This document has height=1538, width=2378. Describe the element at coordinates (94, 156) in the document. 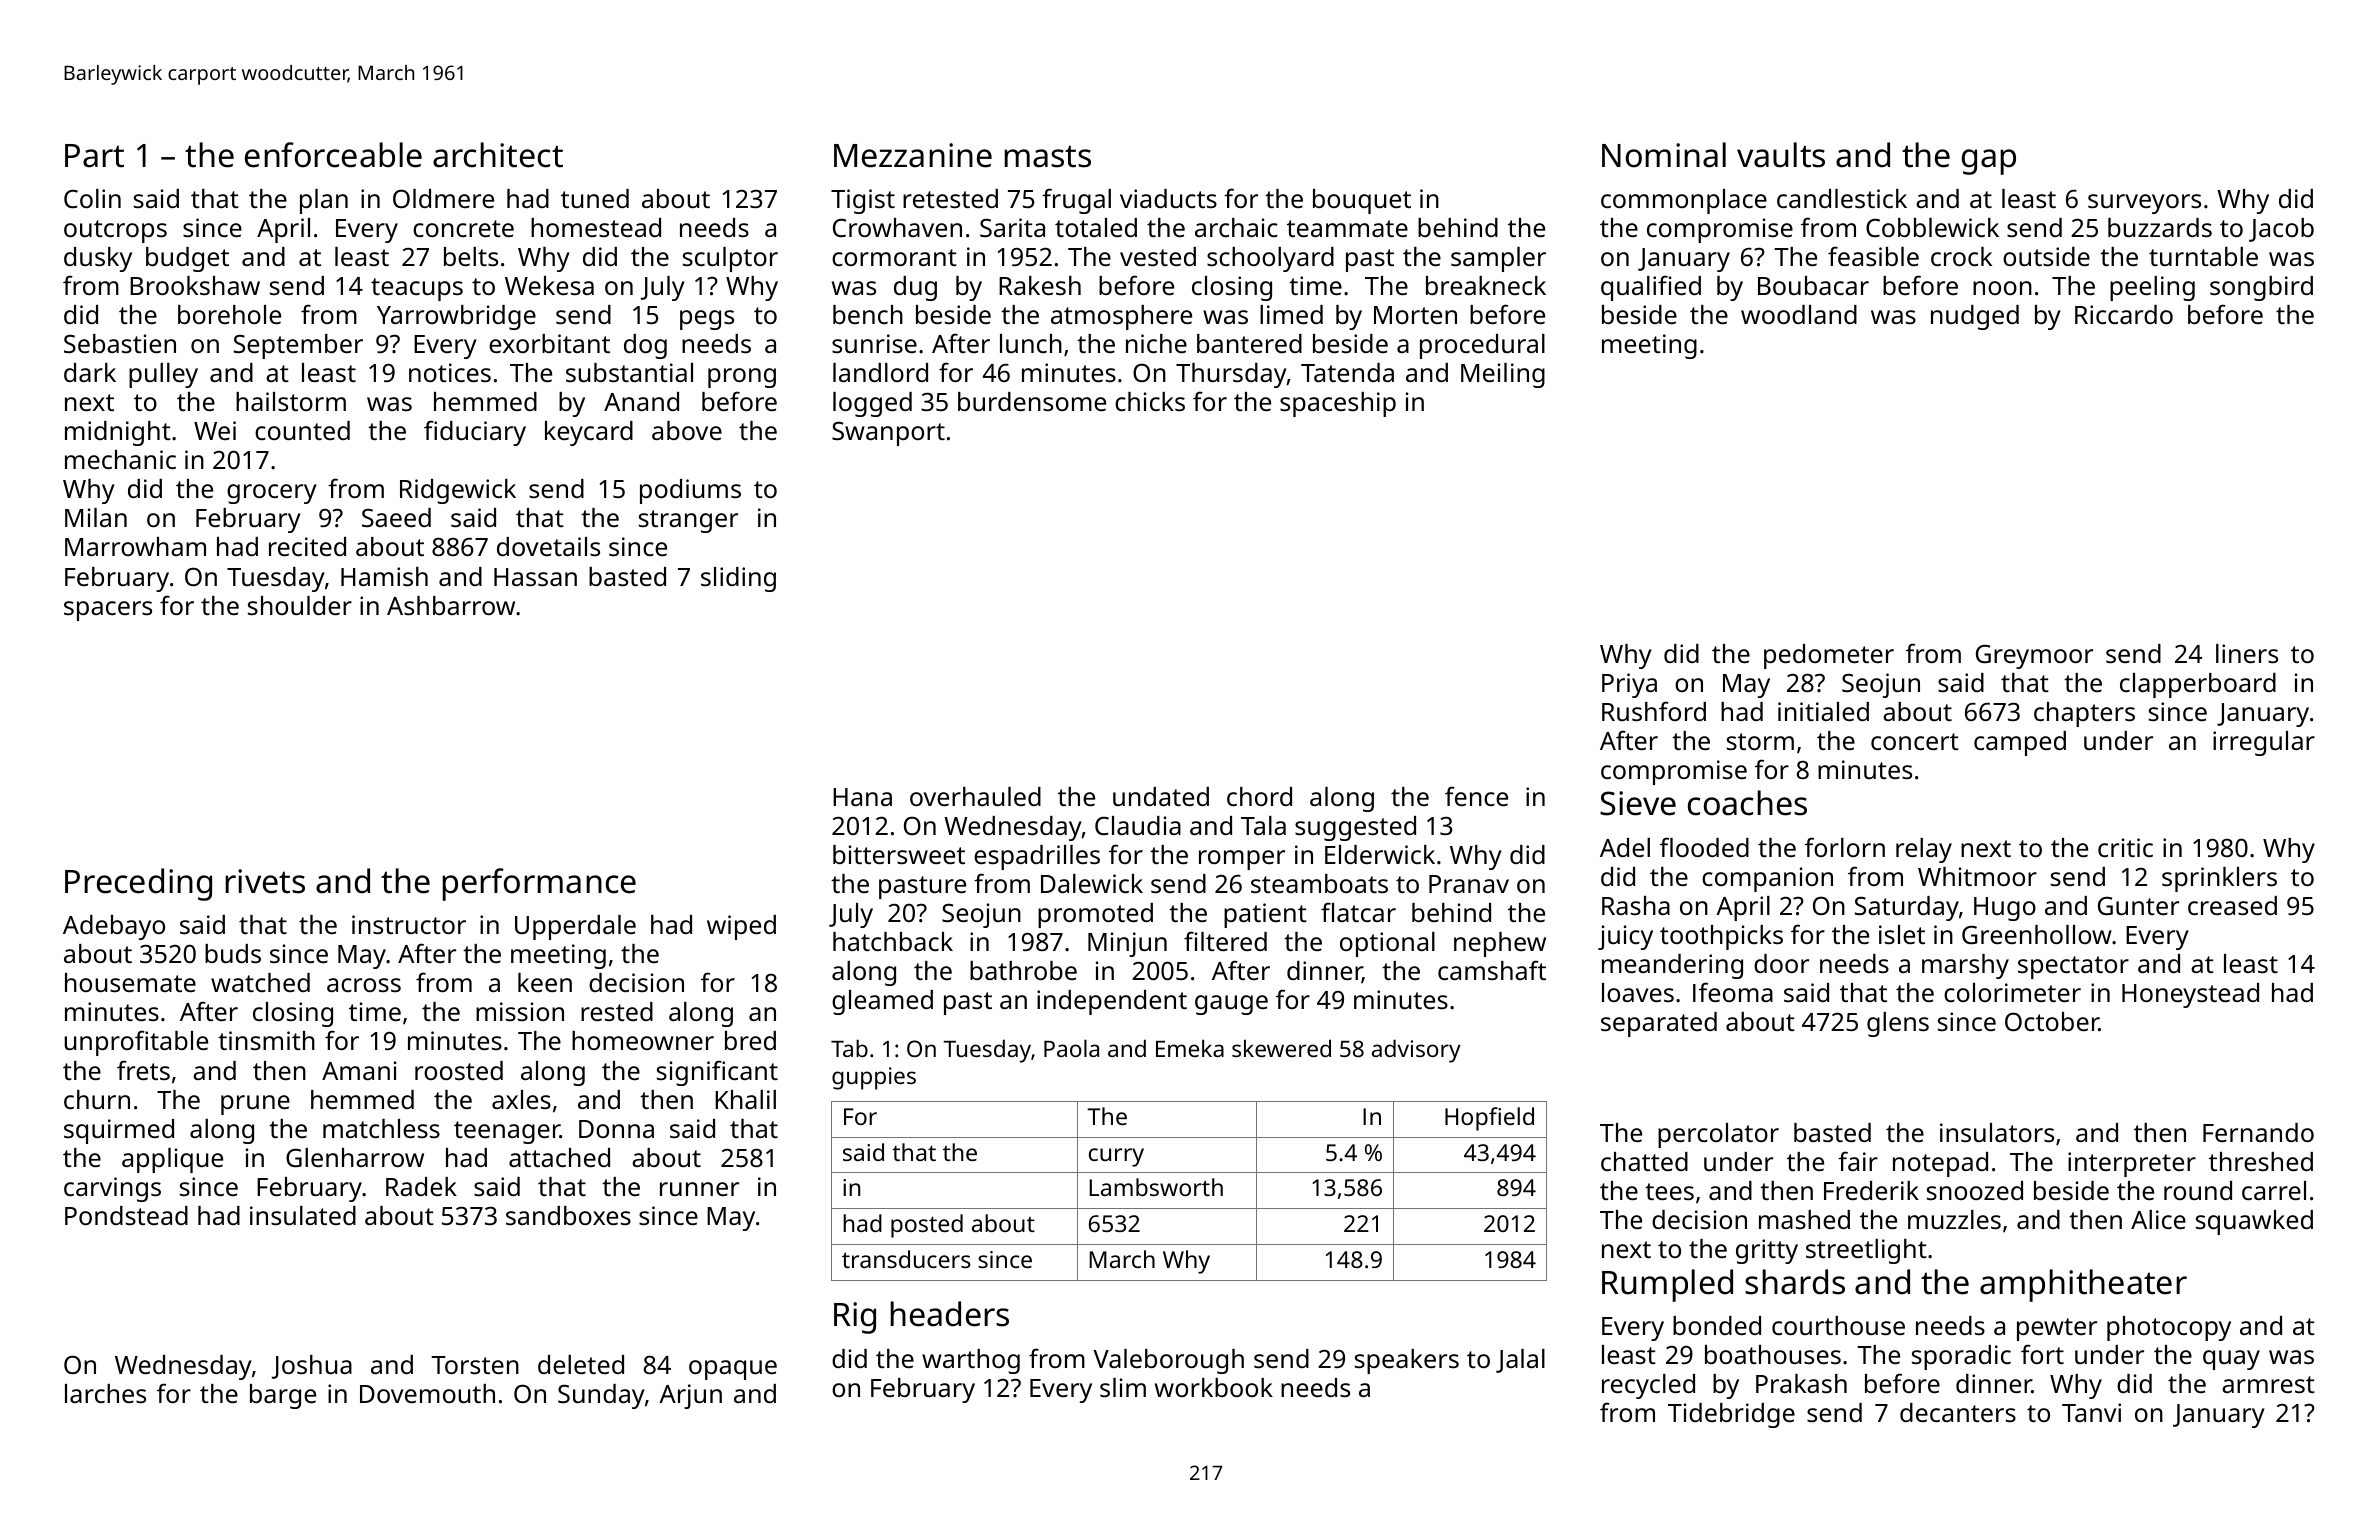

I see `Part` at that location.
